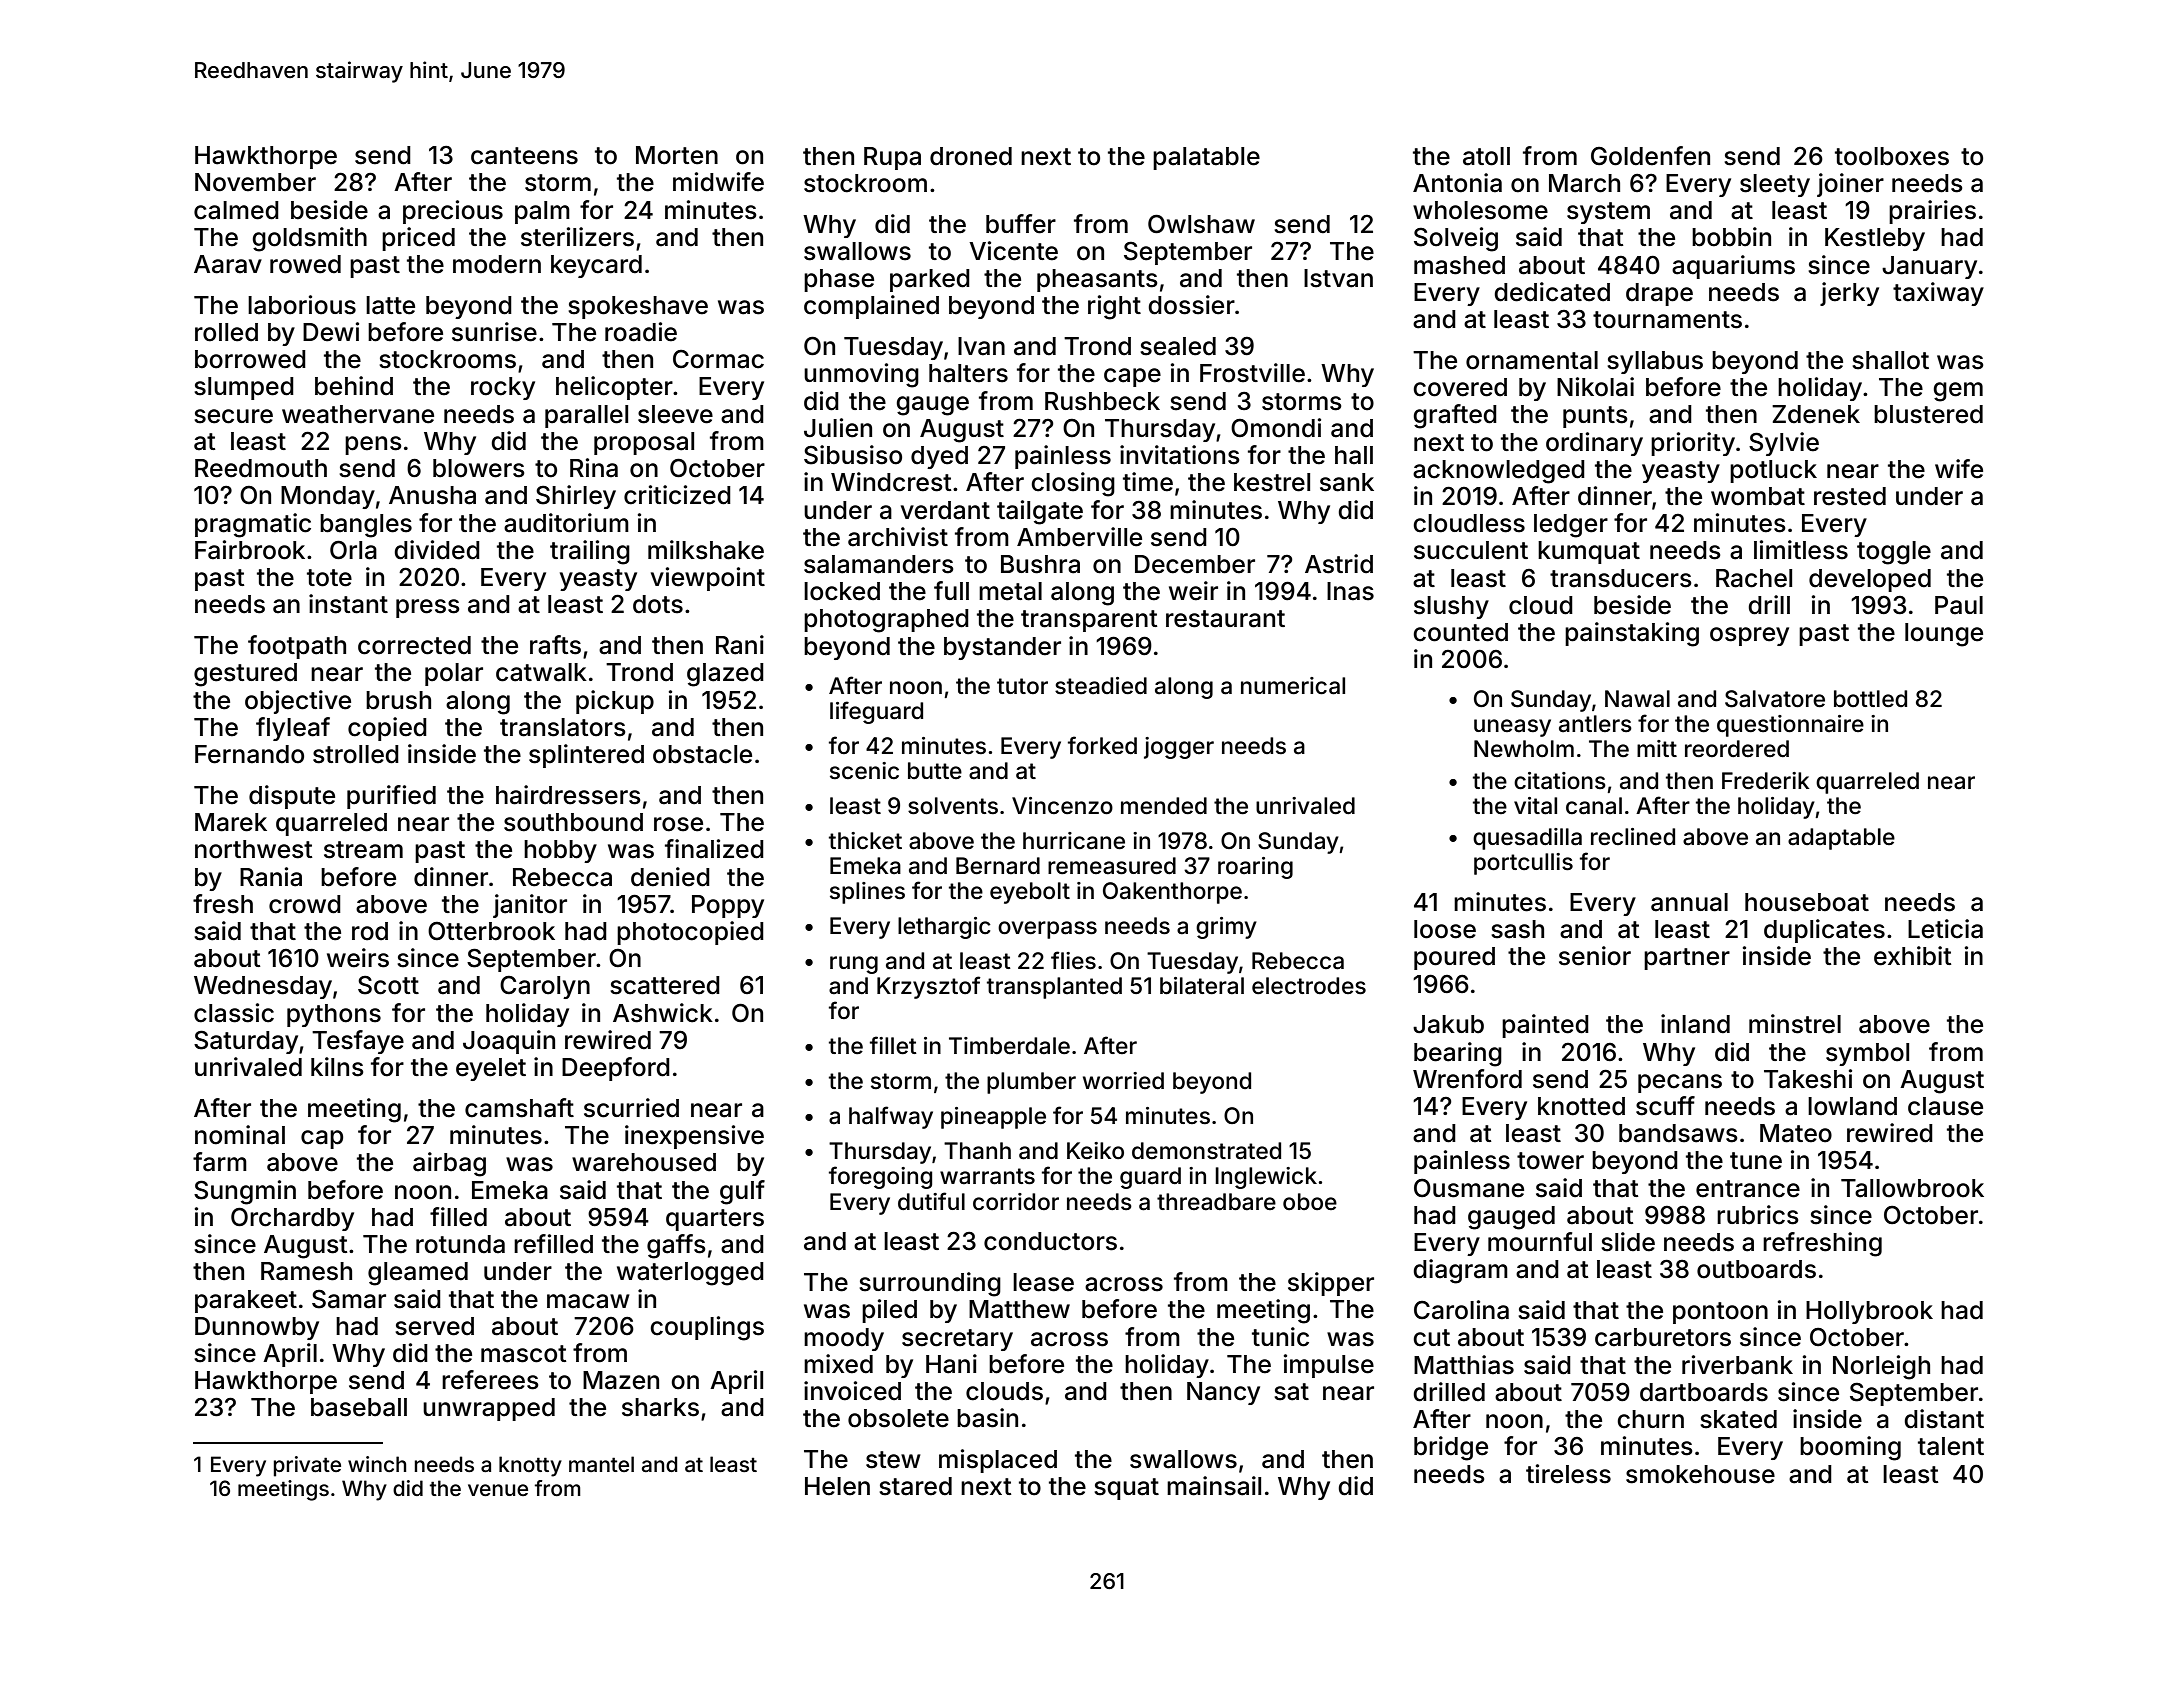 This screenshot has width=2178, height=1683. I want to click on adaptable, so click(1841, 839).
